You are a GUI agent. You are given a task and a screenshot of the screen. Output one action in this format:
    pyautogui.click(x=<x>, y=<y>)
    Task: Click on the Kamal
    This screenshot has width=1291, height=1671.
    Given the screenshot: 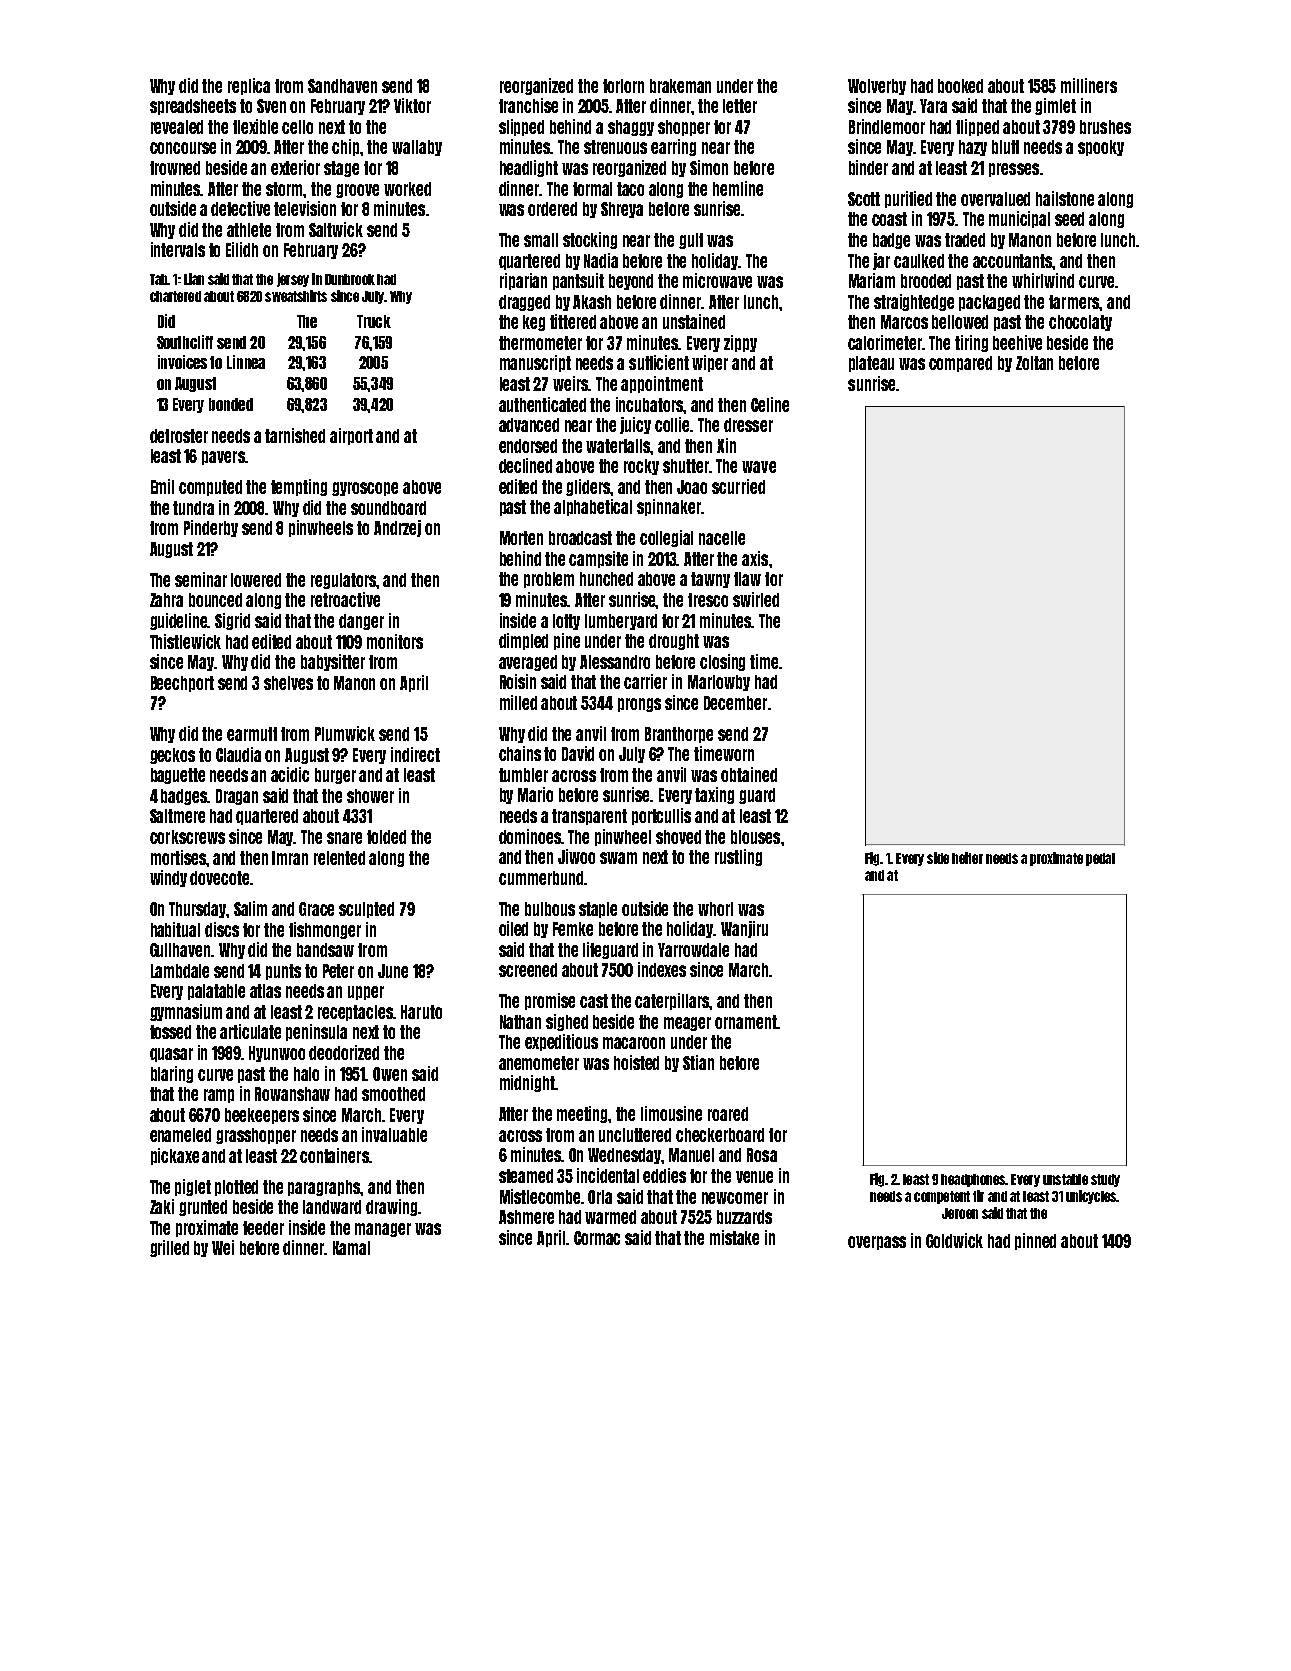 What is the action you would take?
    pyautogui.click(x=351, y=1248)
